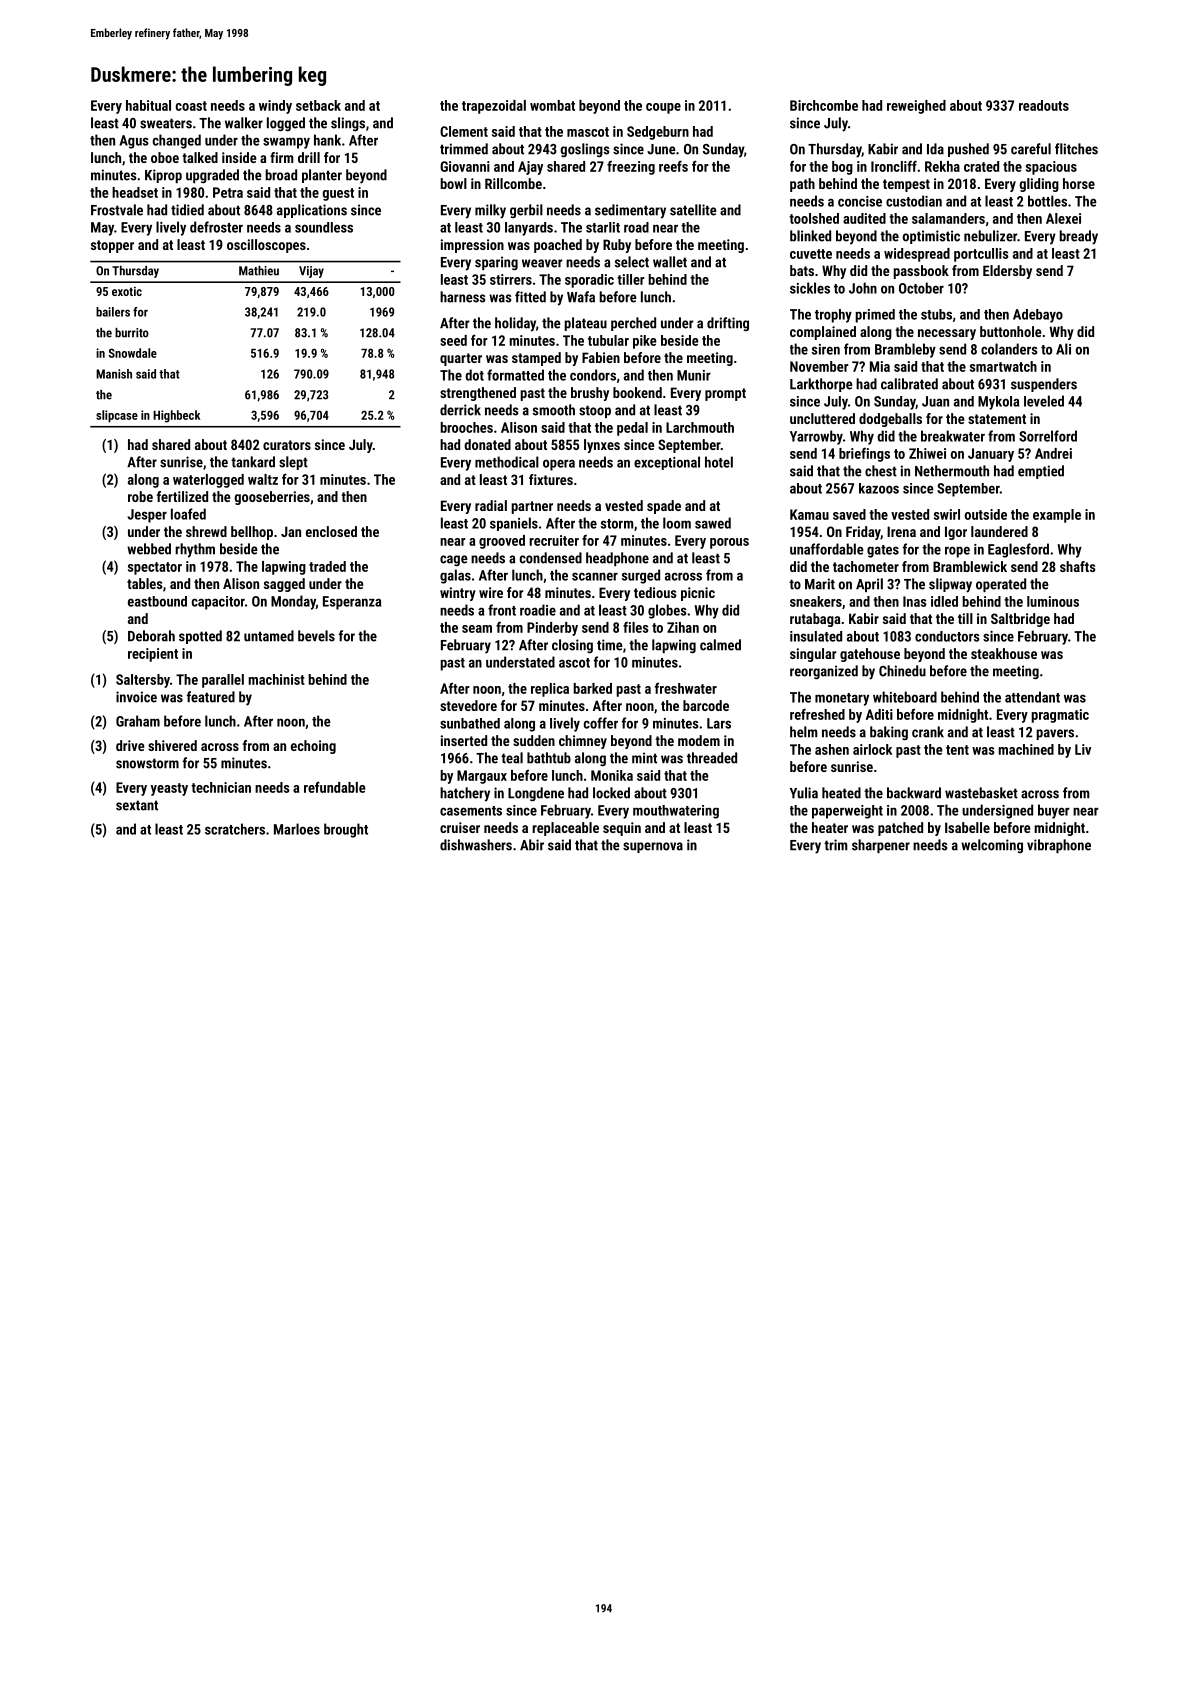  Describe the element at coordinates (507, 462) in the document. I see `methodical` at that location.
